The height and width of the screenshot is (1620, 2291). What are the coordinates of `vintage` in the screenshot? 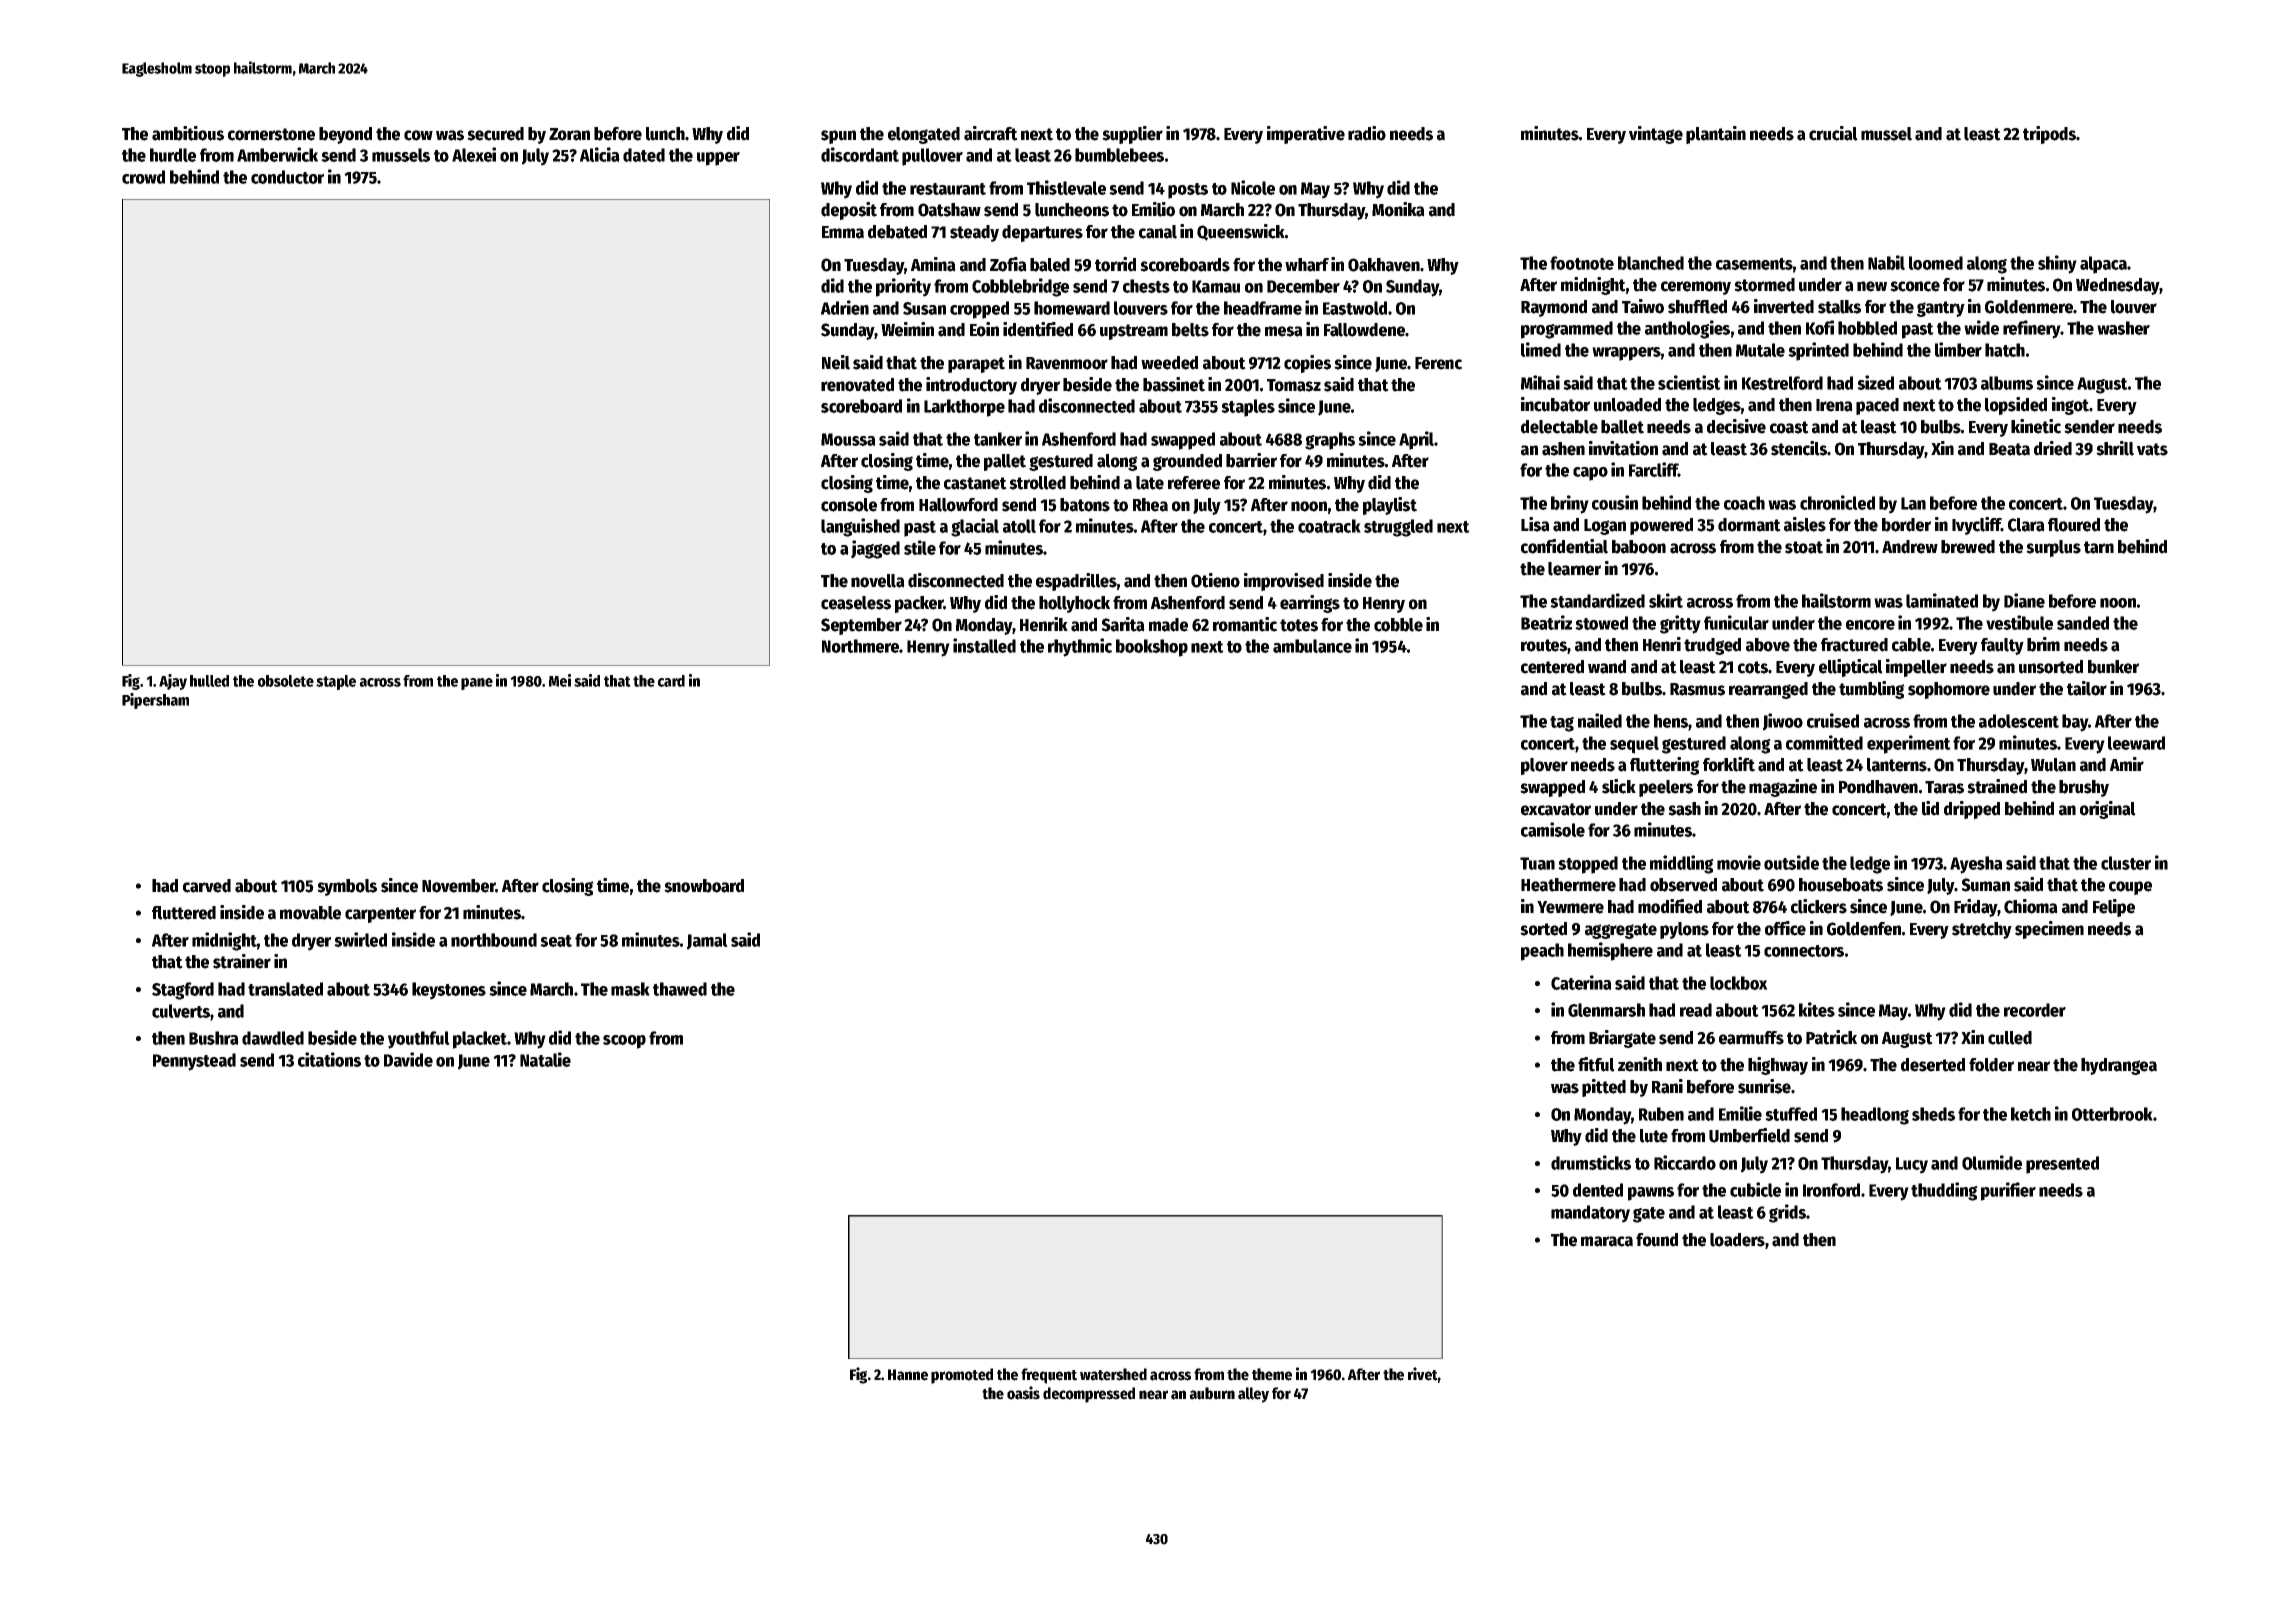 It's located at (1656, 135).
